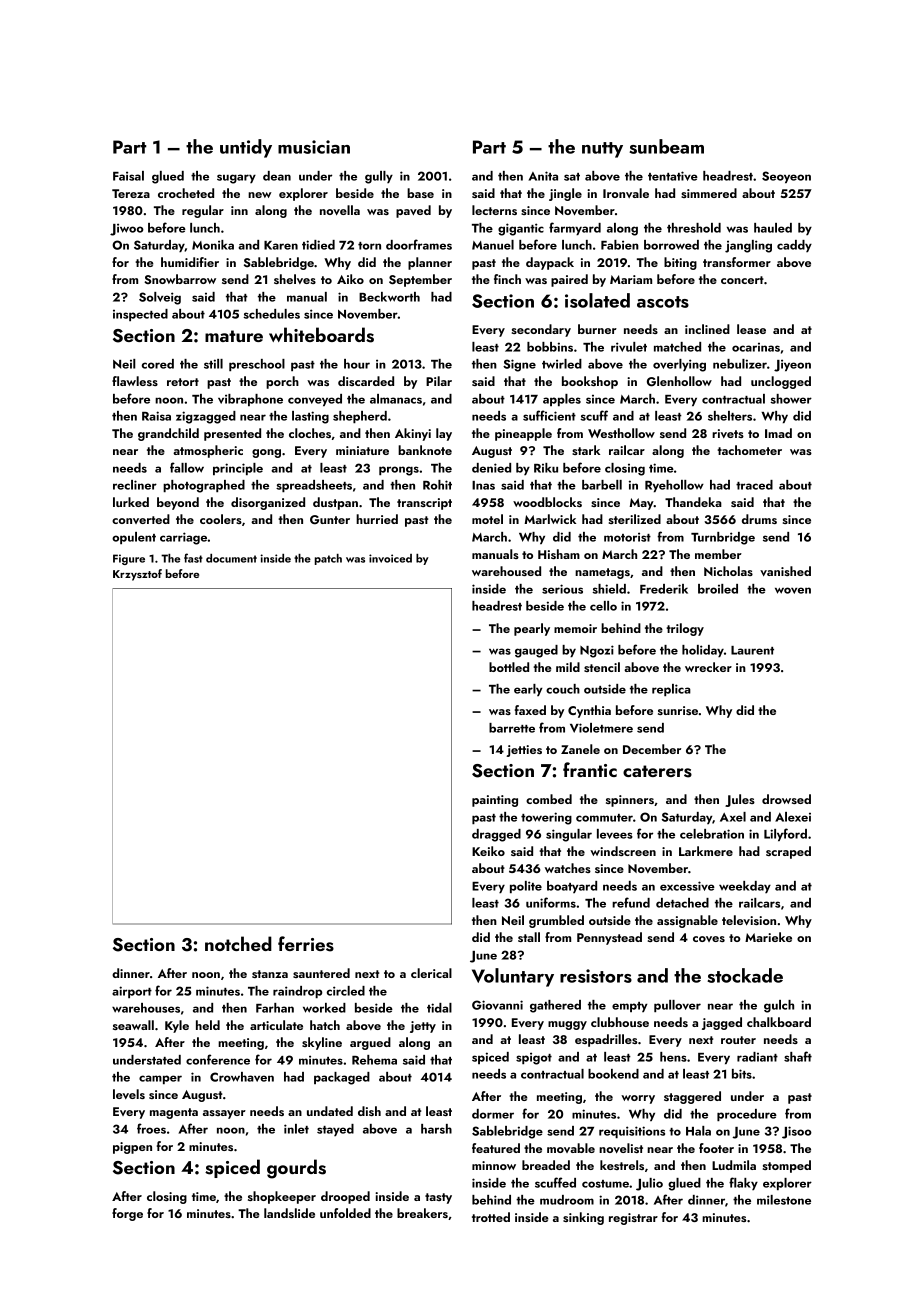 The width and height of the screenshot is (924, 1308). I want to click on vibraphone, so click(250, 400).
